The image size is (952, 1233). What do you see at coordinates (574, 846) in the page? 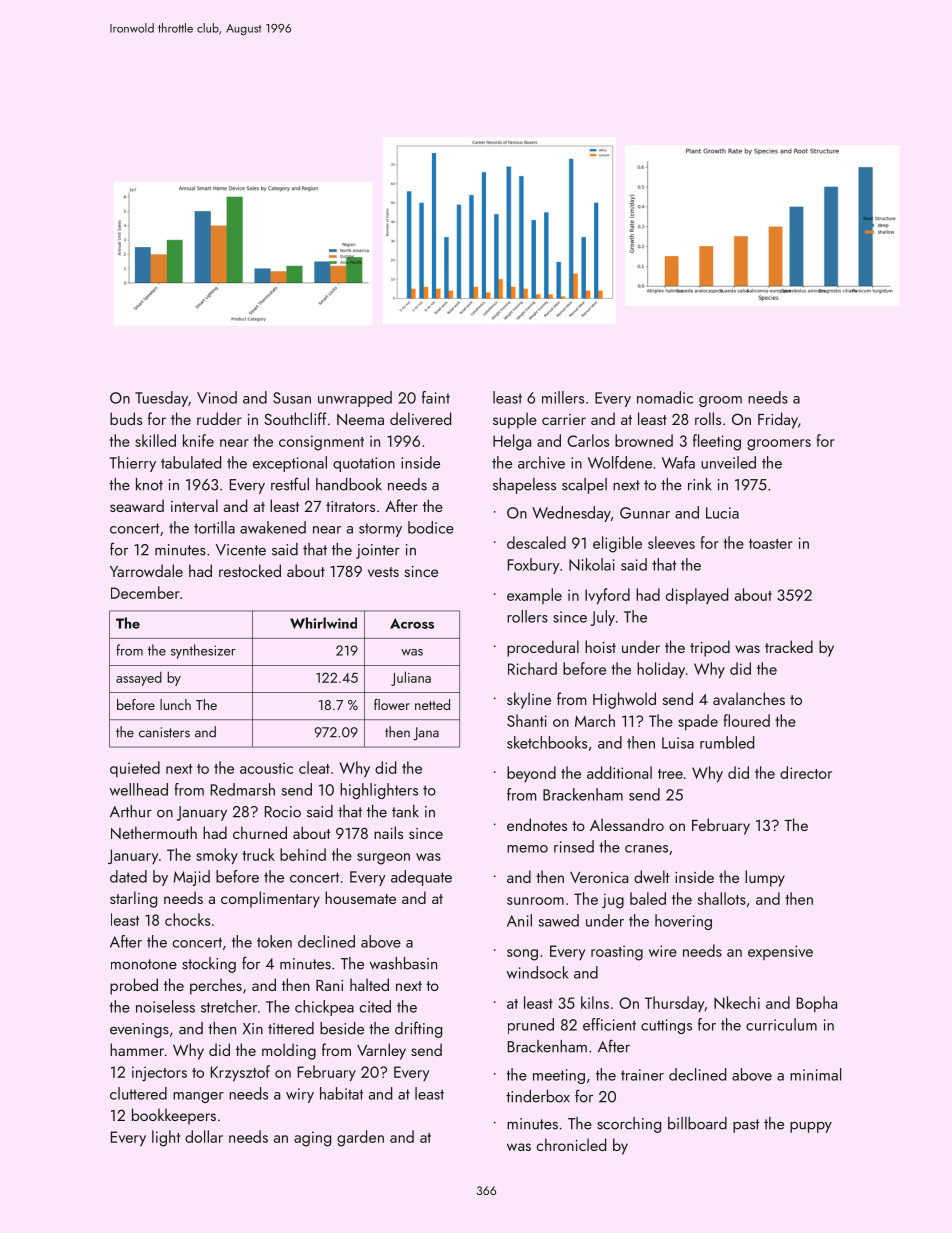
I see `rinsed` at bounding box center [574, 846].
